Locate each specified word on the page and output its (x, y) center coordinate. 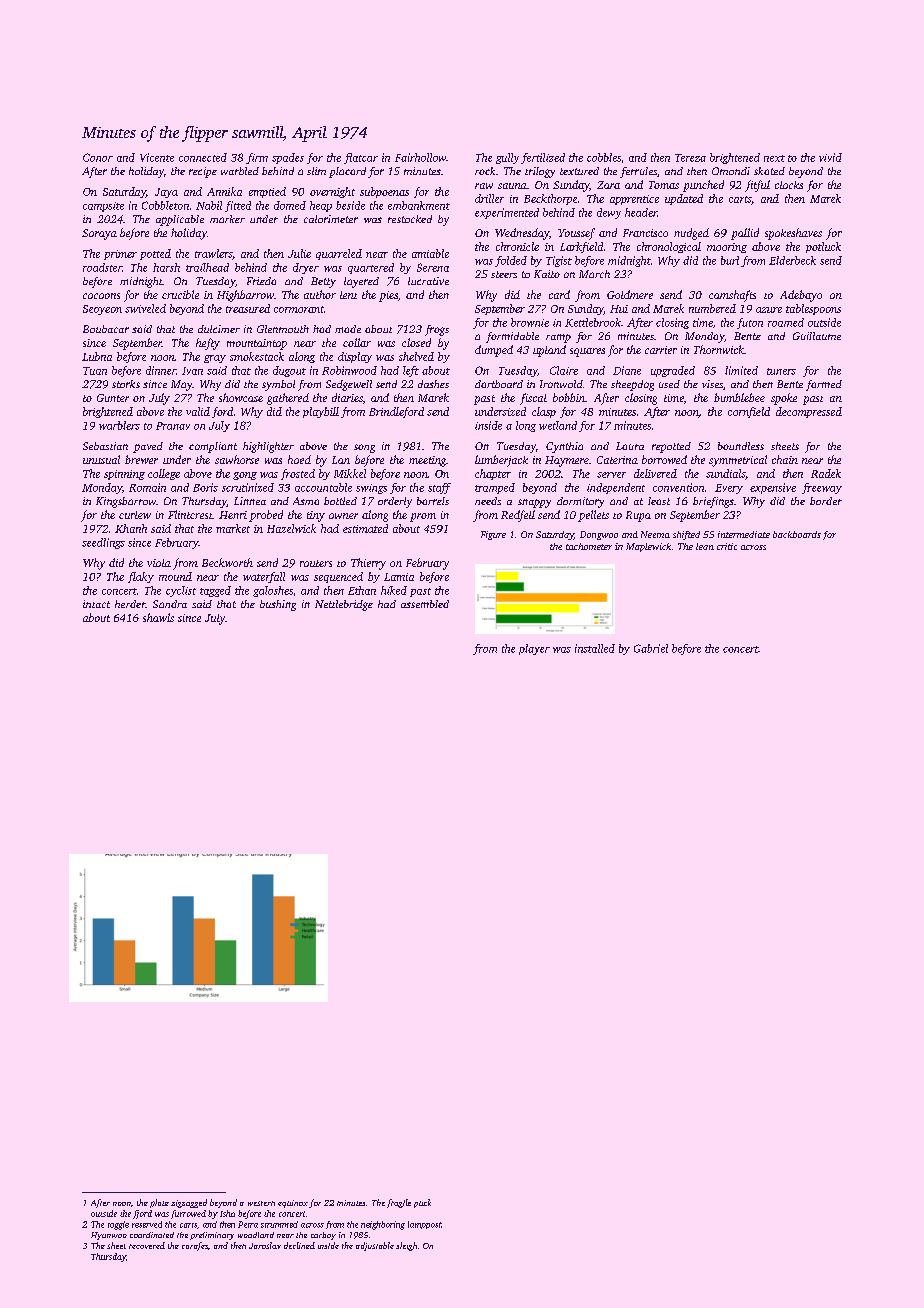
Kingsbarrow (126, 502)
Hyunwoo (109, 1236)
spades (288, 158)
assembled (425, 604)
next (774, 158)
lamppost (424, 1225)
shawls (158, 617)
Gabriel (651, 648)
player (534, 649)
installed (595, 648)
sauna (512, 186)
